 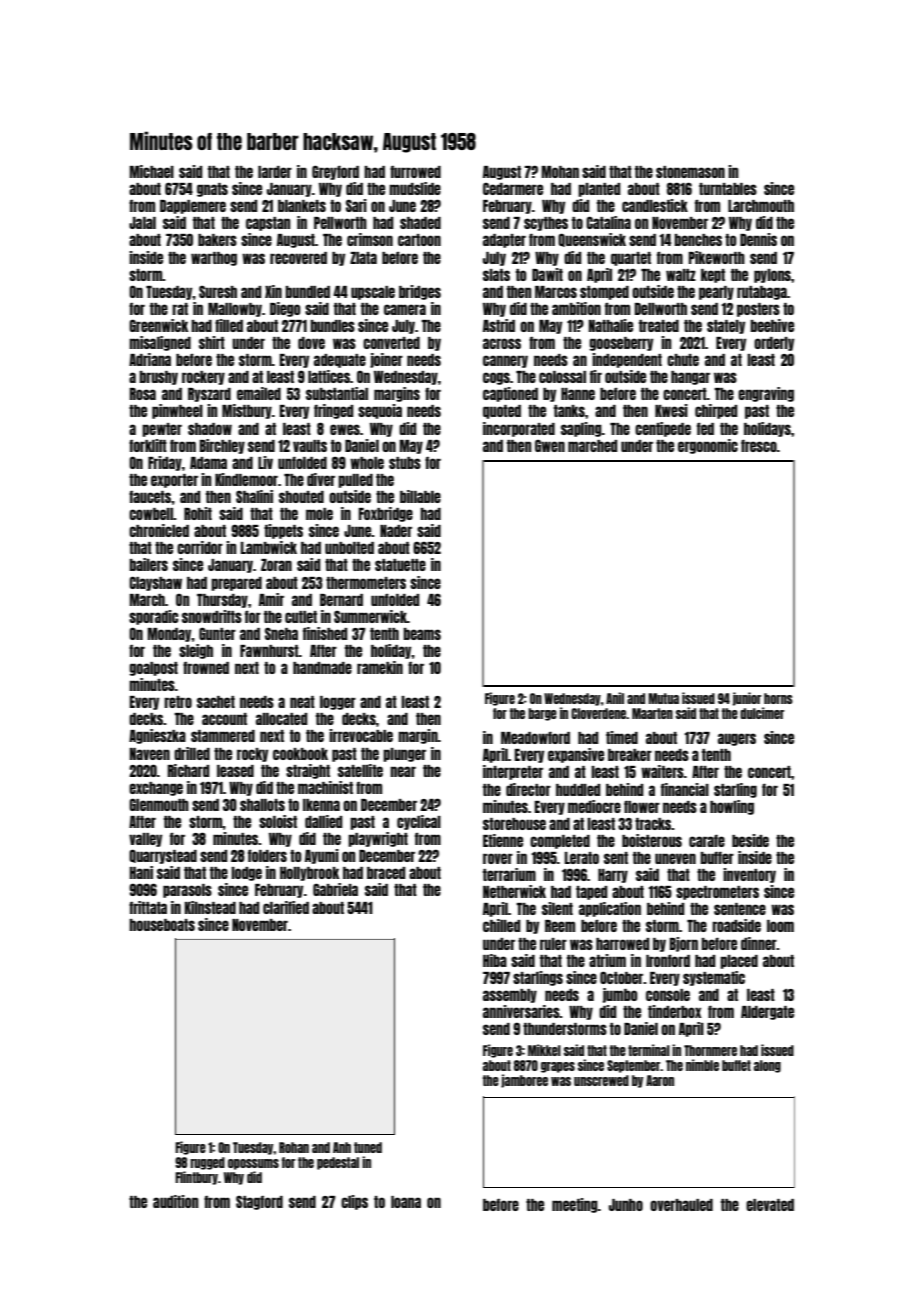 I want to click on Greenwick, so click(x=158, y=325).
